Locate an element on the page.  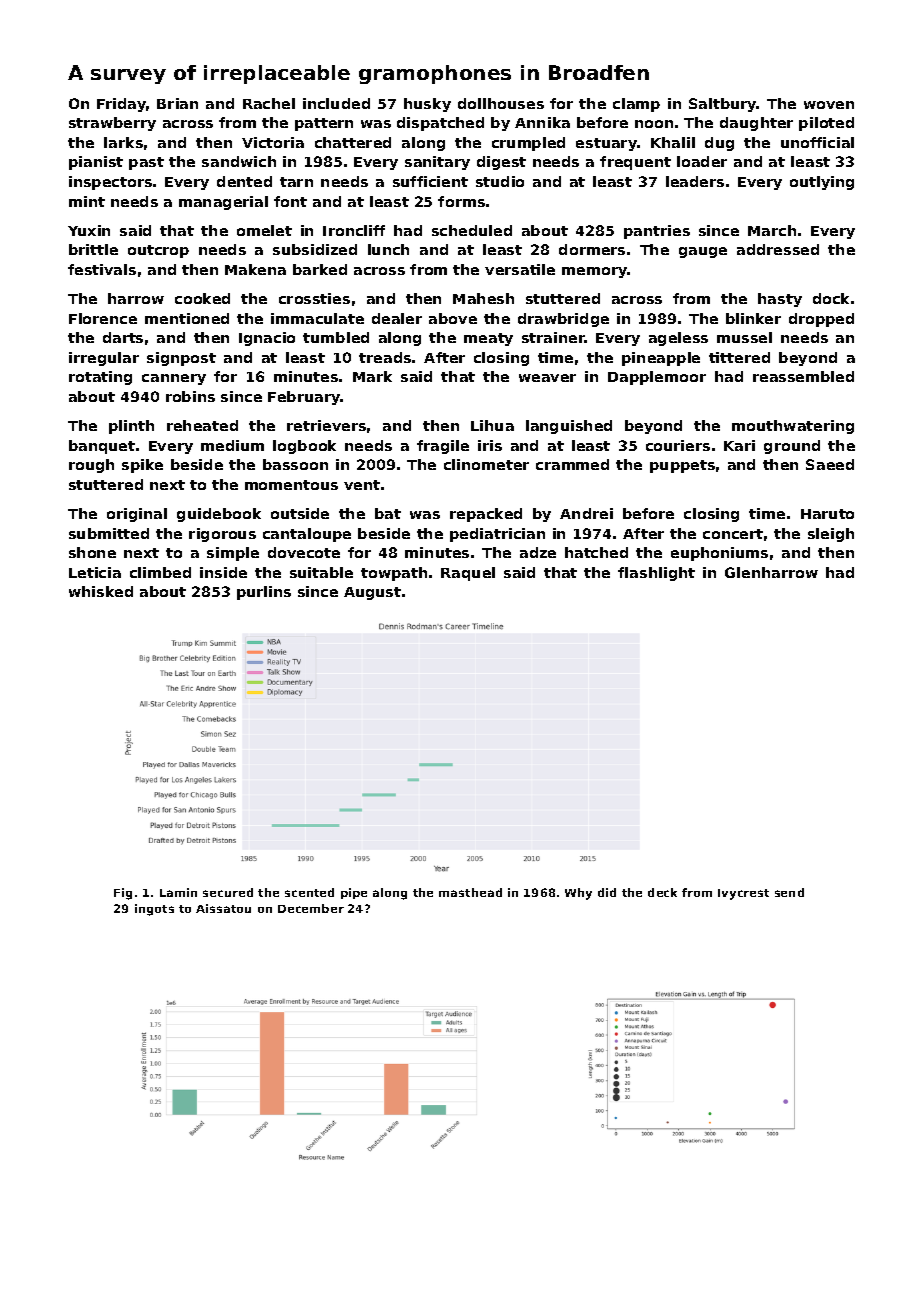
drawbridge is located at coordinates (563, 320).
